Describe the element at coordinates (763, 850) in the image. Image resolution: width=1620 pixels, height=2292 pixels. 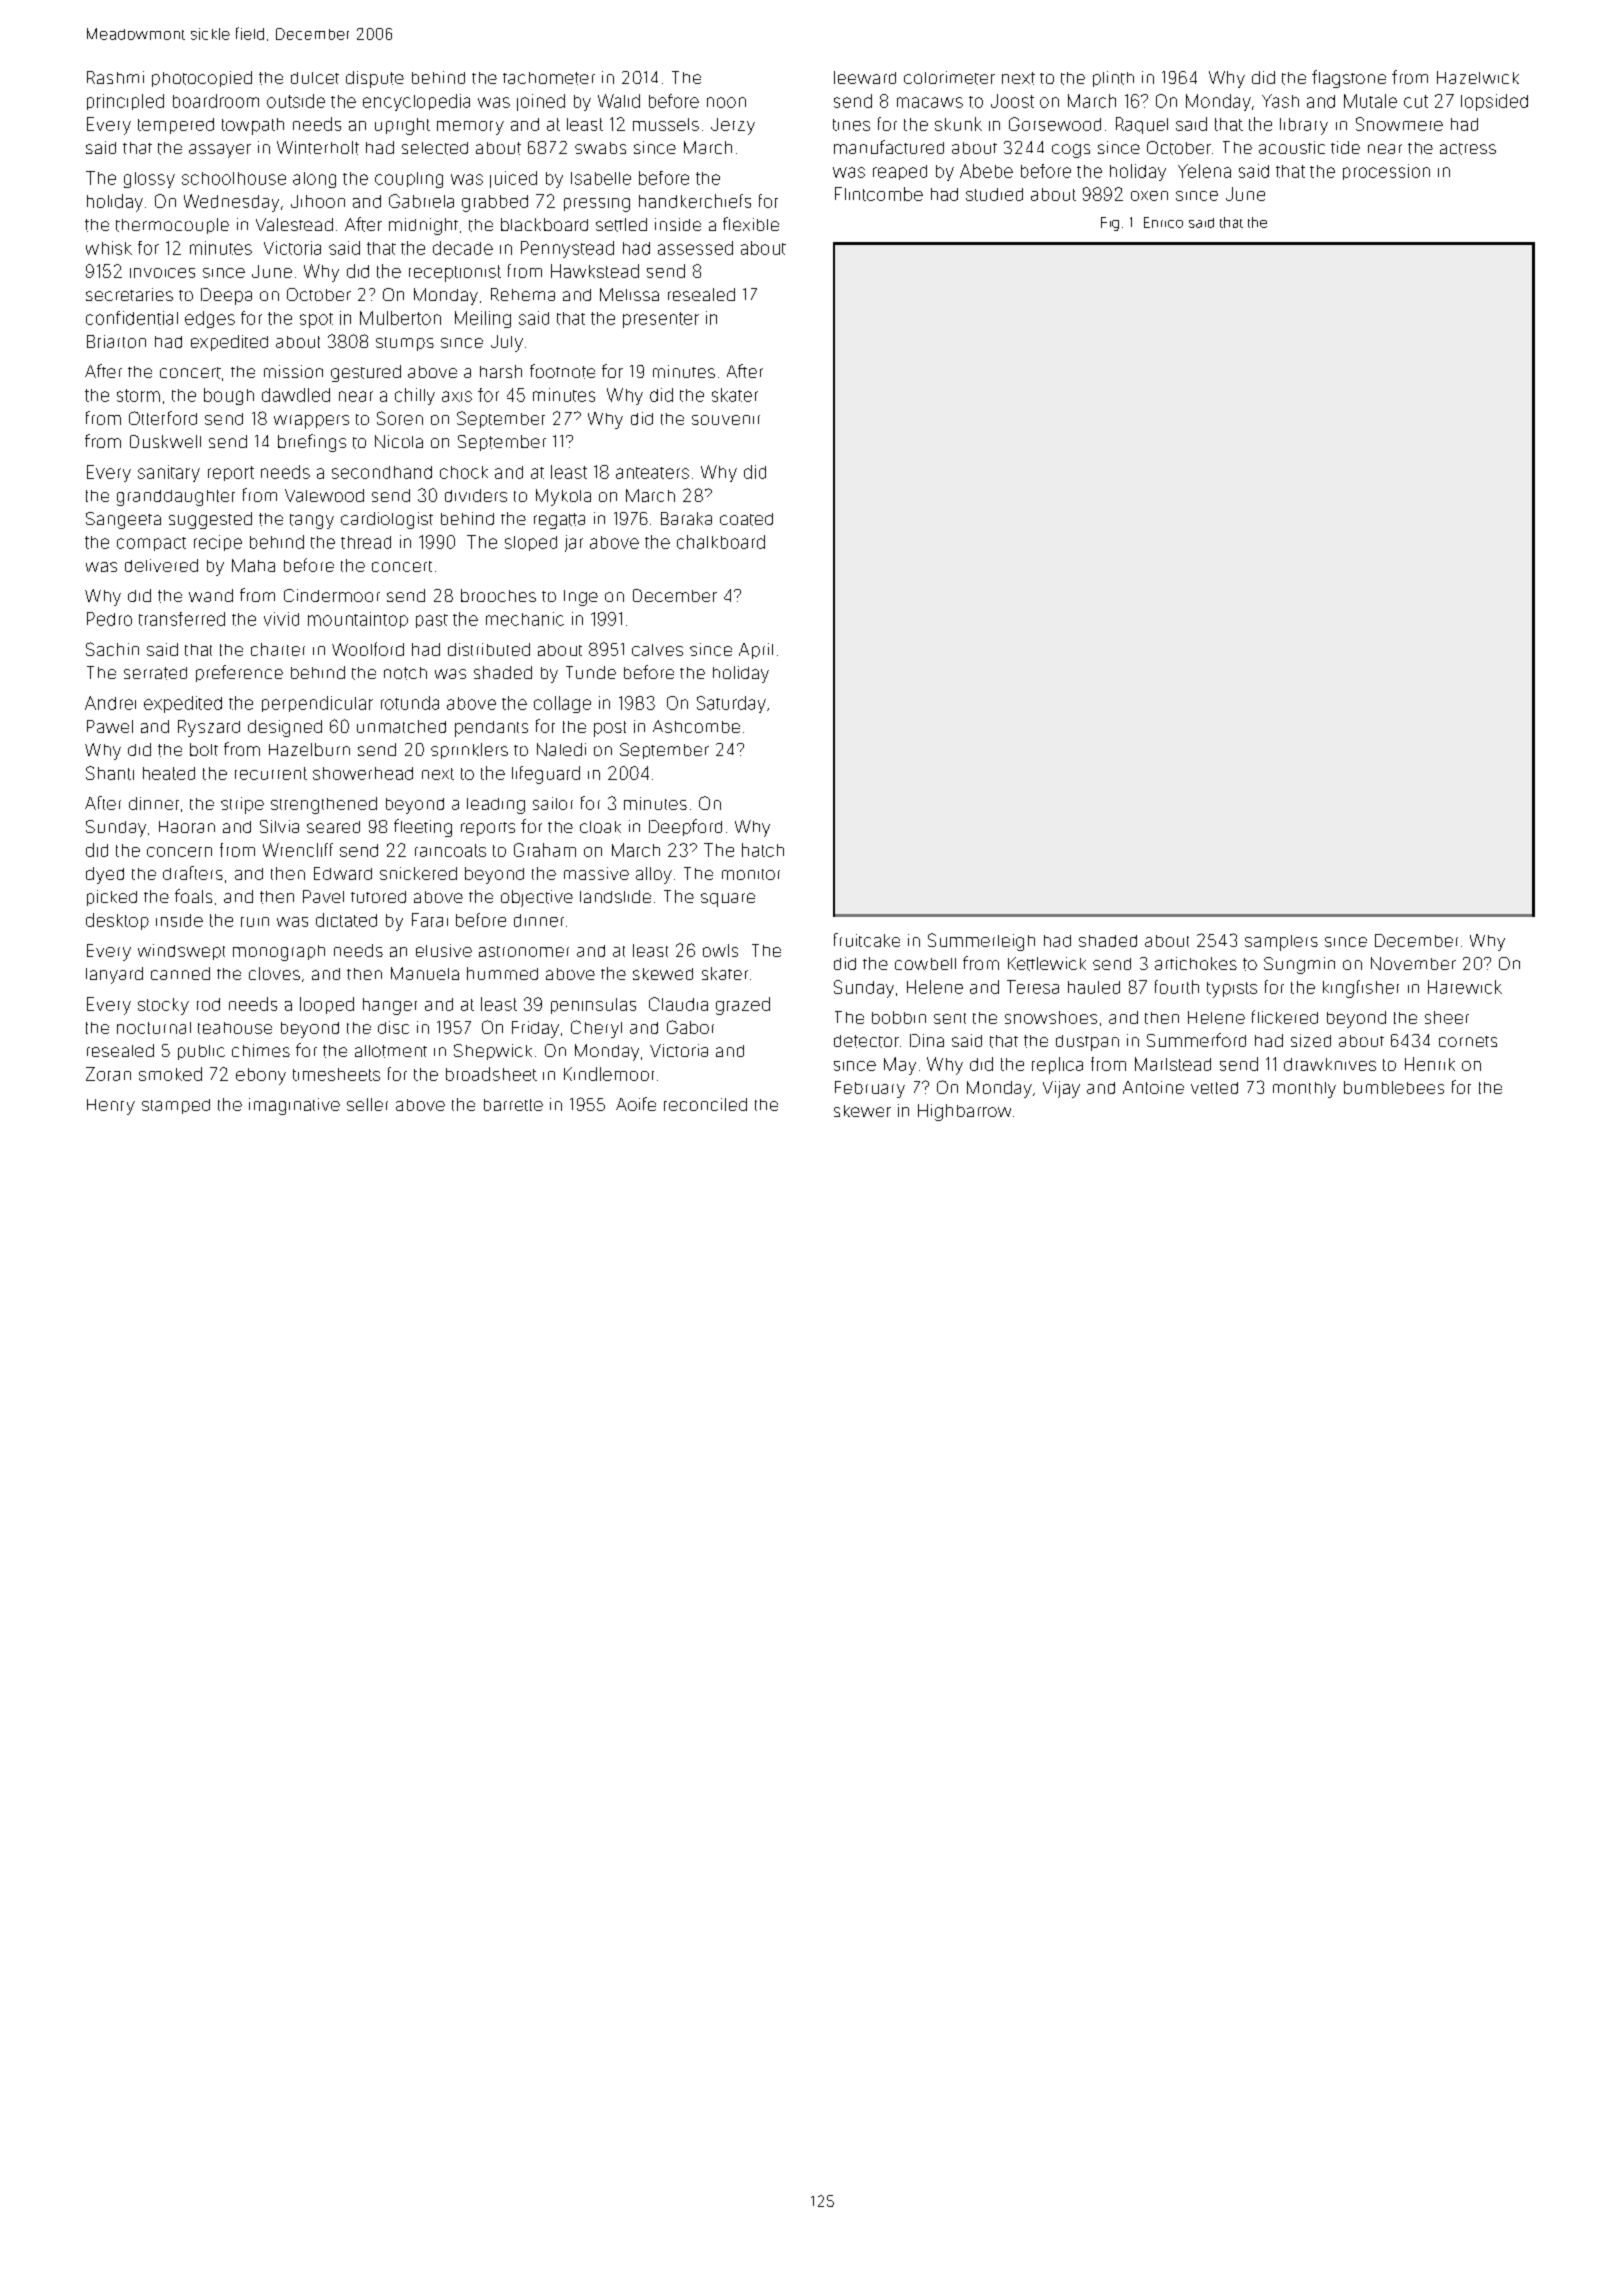
I see `hatch` at that location.
